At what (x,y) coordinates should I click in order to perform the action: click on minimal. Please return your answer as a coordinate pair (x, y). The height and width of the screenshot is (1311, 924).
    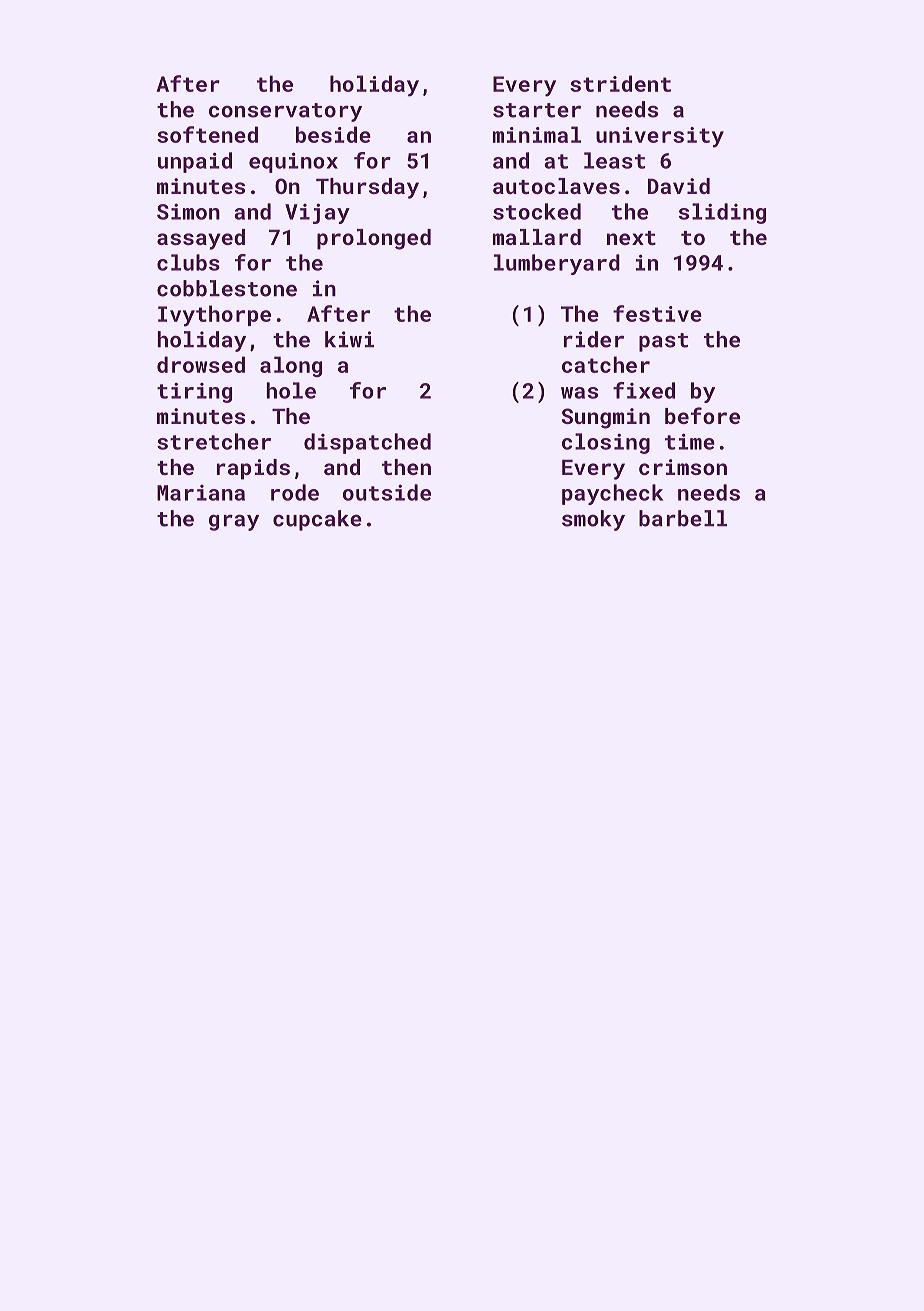
    Looking at the image, I should click on (537, 134).
